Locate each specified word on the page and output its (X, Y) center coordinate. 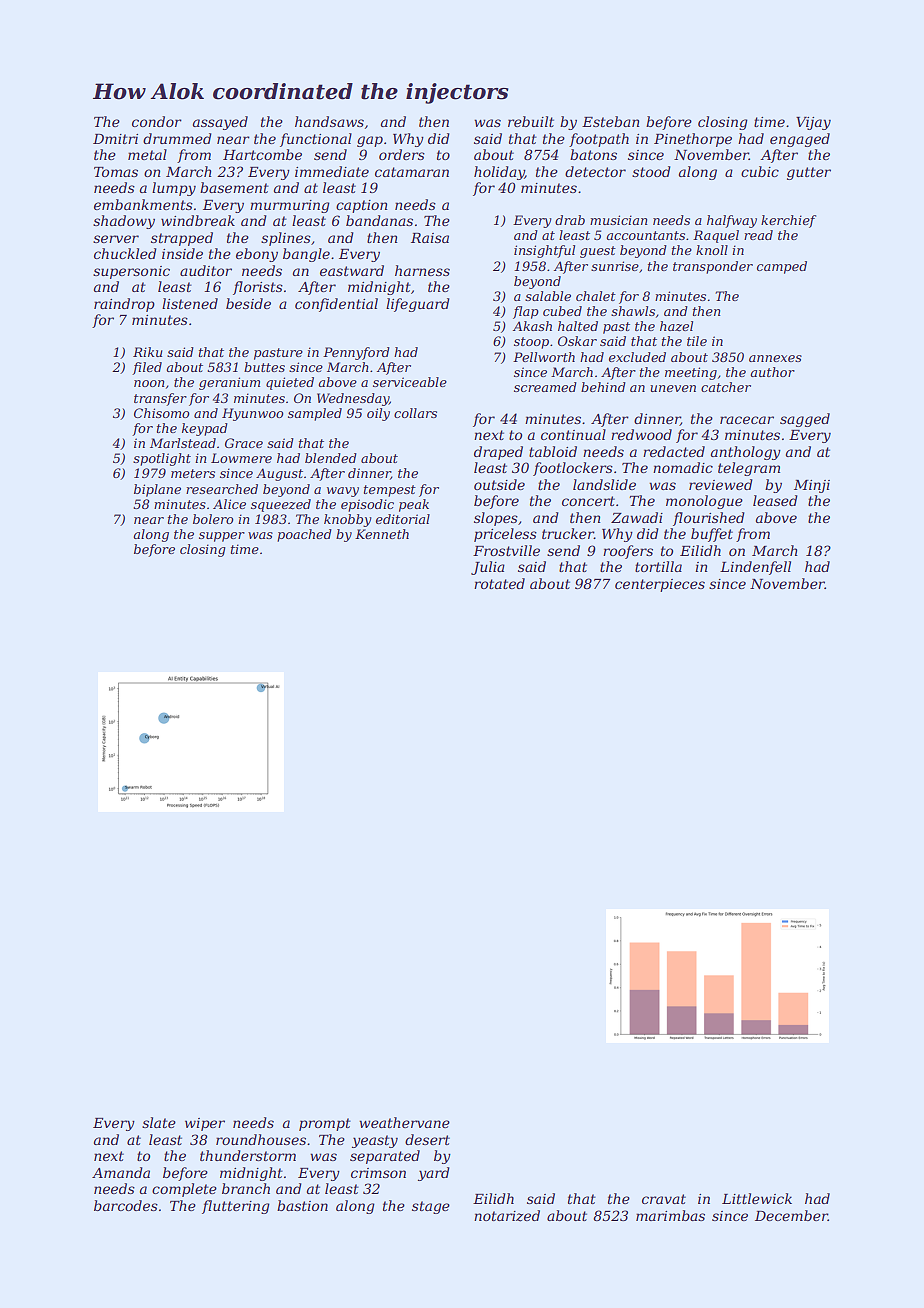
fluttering (236, 1207)
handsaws (329, 121)
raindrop (124, 305)
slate (159, 1122)
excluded (637, 357)
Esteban (610, 121)
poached (304, 535)
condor (157, 121)
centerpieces (660, 585)
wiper (205, 1124)
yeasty (375, 1141)
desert (427, 1139)
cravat (664, 1199)
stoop (531, 343)
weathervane (404, 1122)
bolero (213, 519)
